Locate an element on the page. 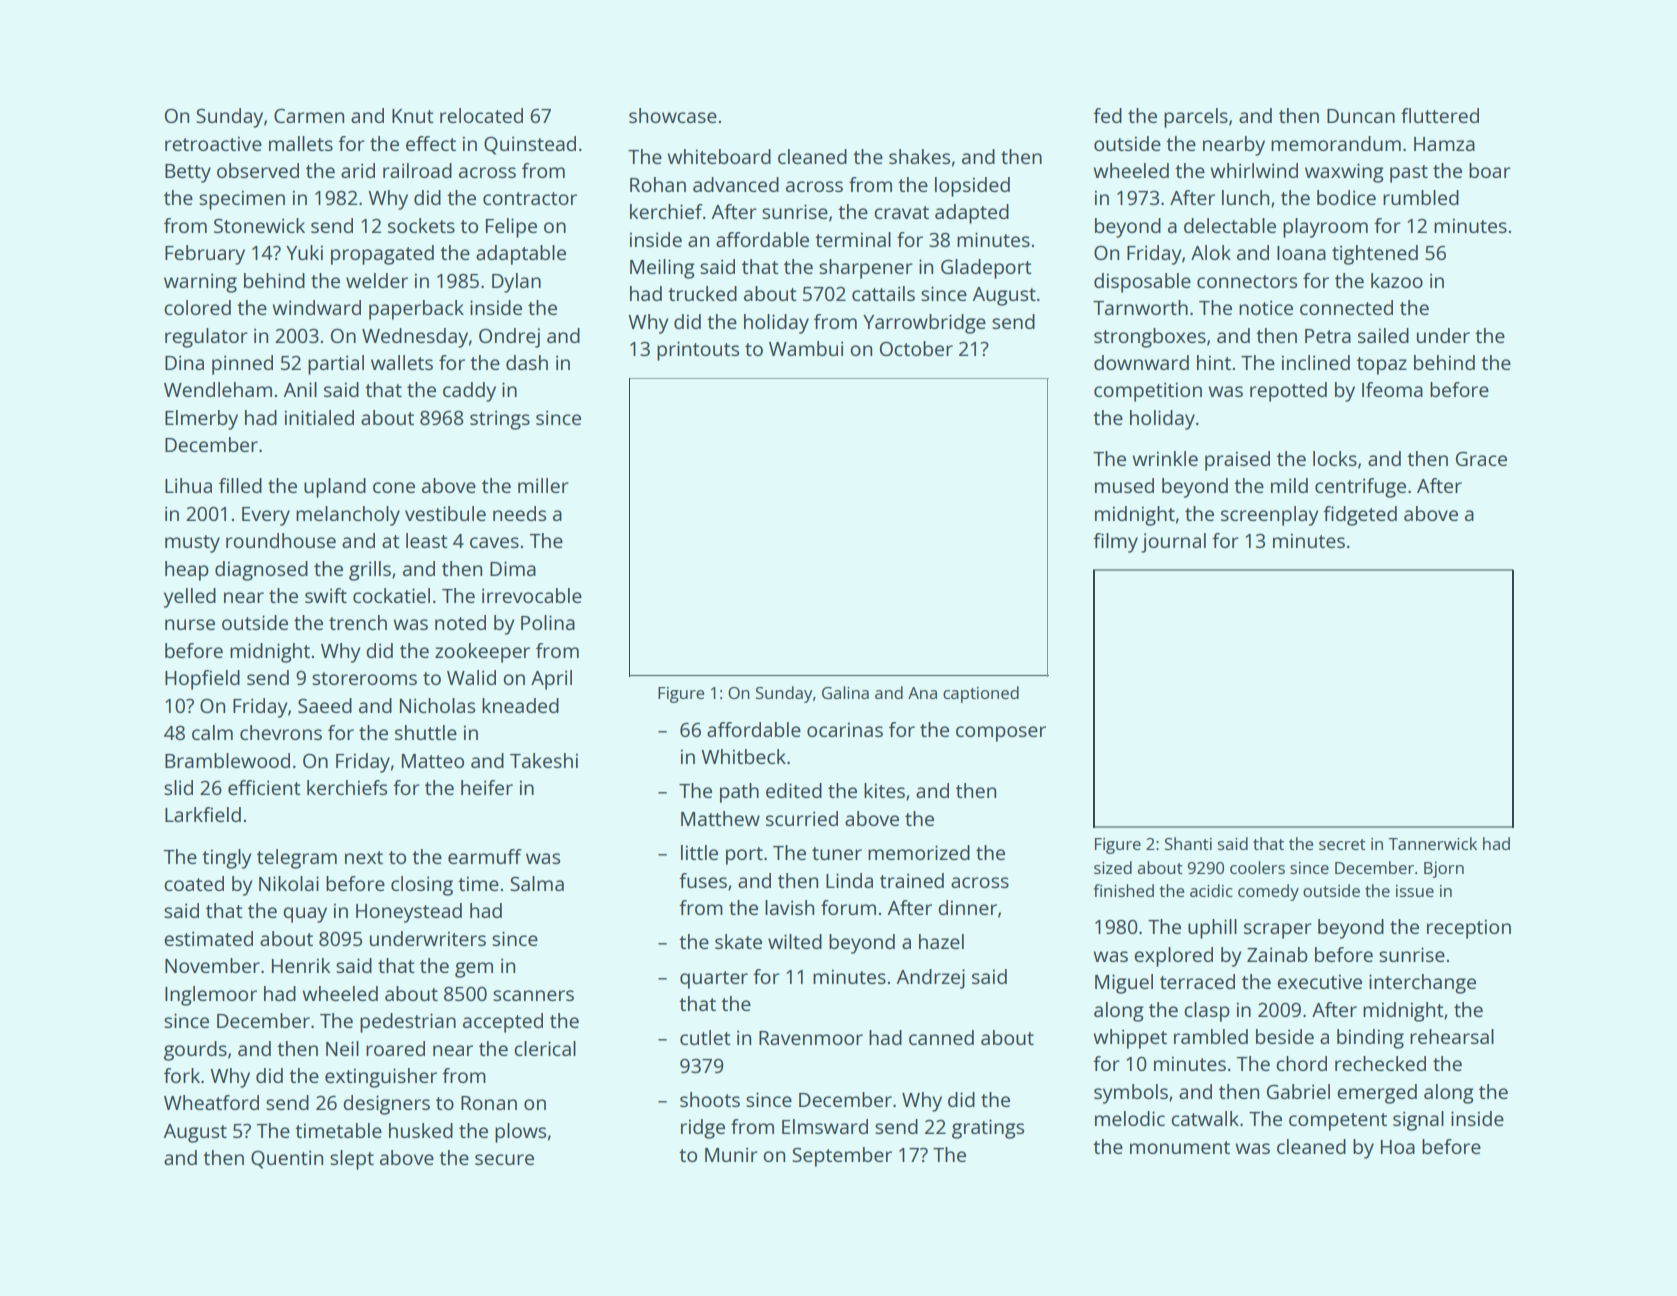  rambled is located at coordinates (1211, 1036).
